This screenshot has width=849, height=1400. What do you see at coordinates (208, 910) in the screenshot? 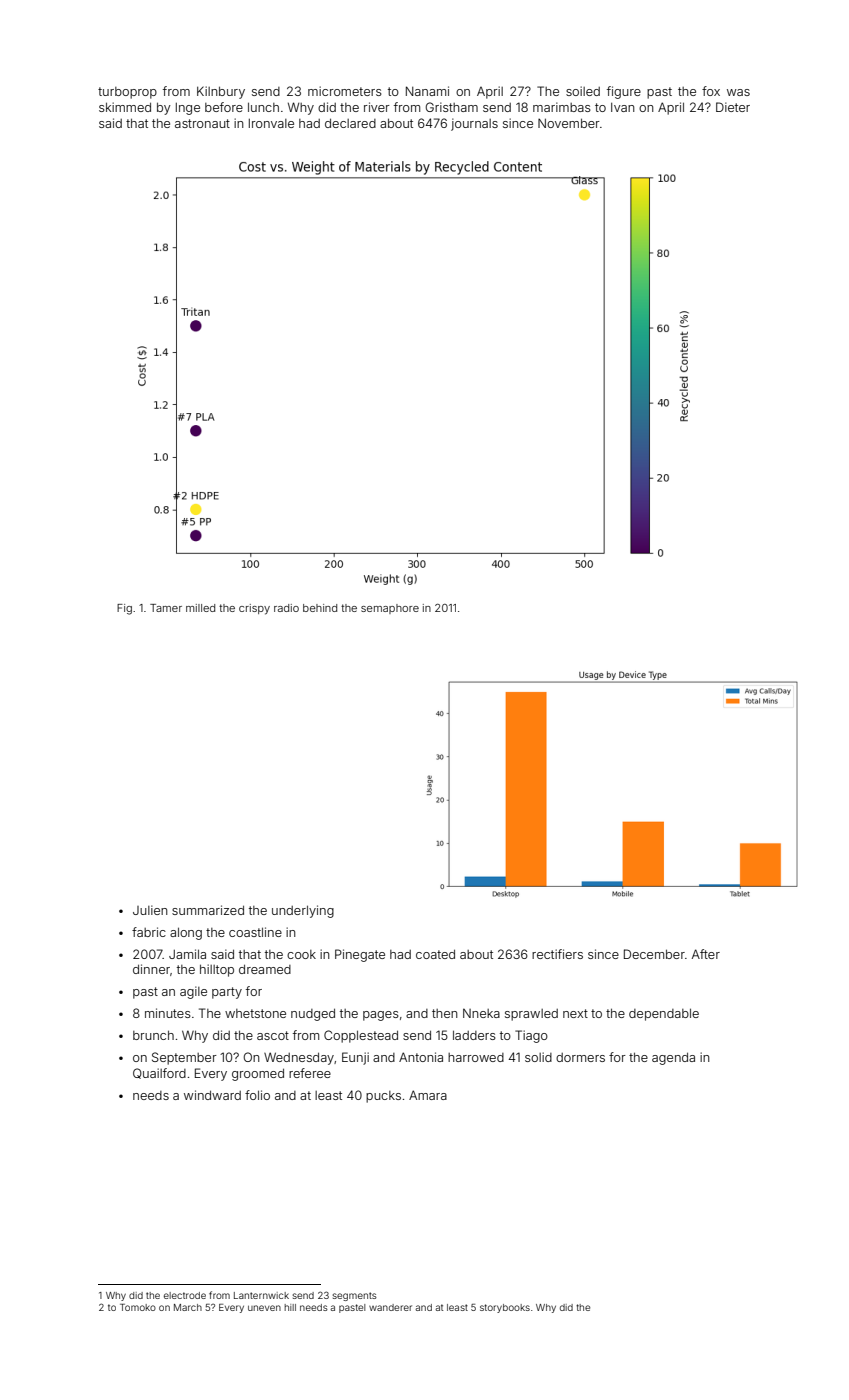
I see `summarized` at bounding box center [208, 910].
